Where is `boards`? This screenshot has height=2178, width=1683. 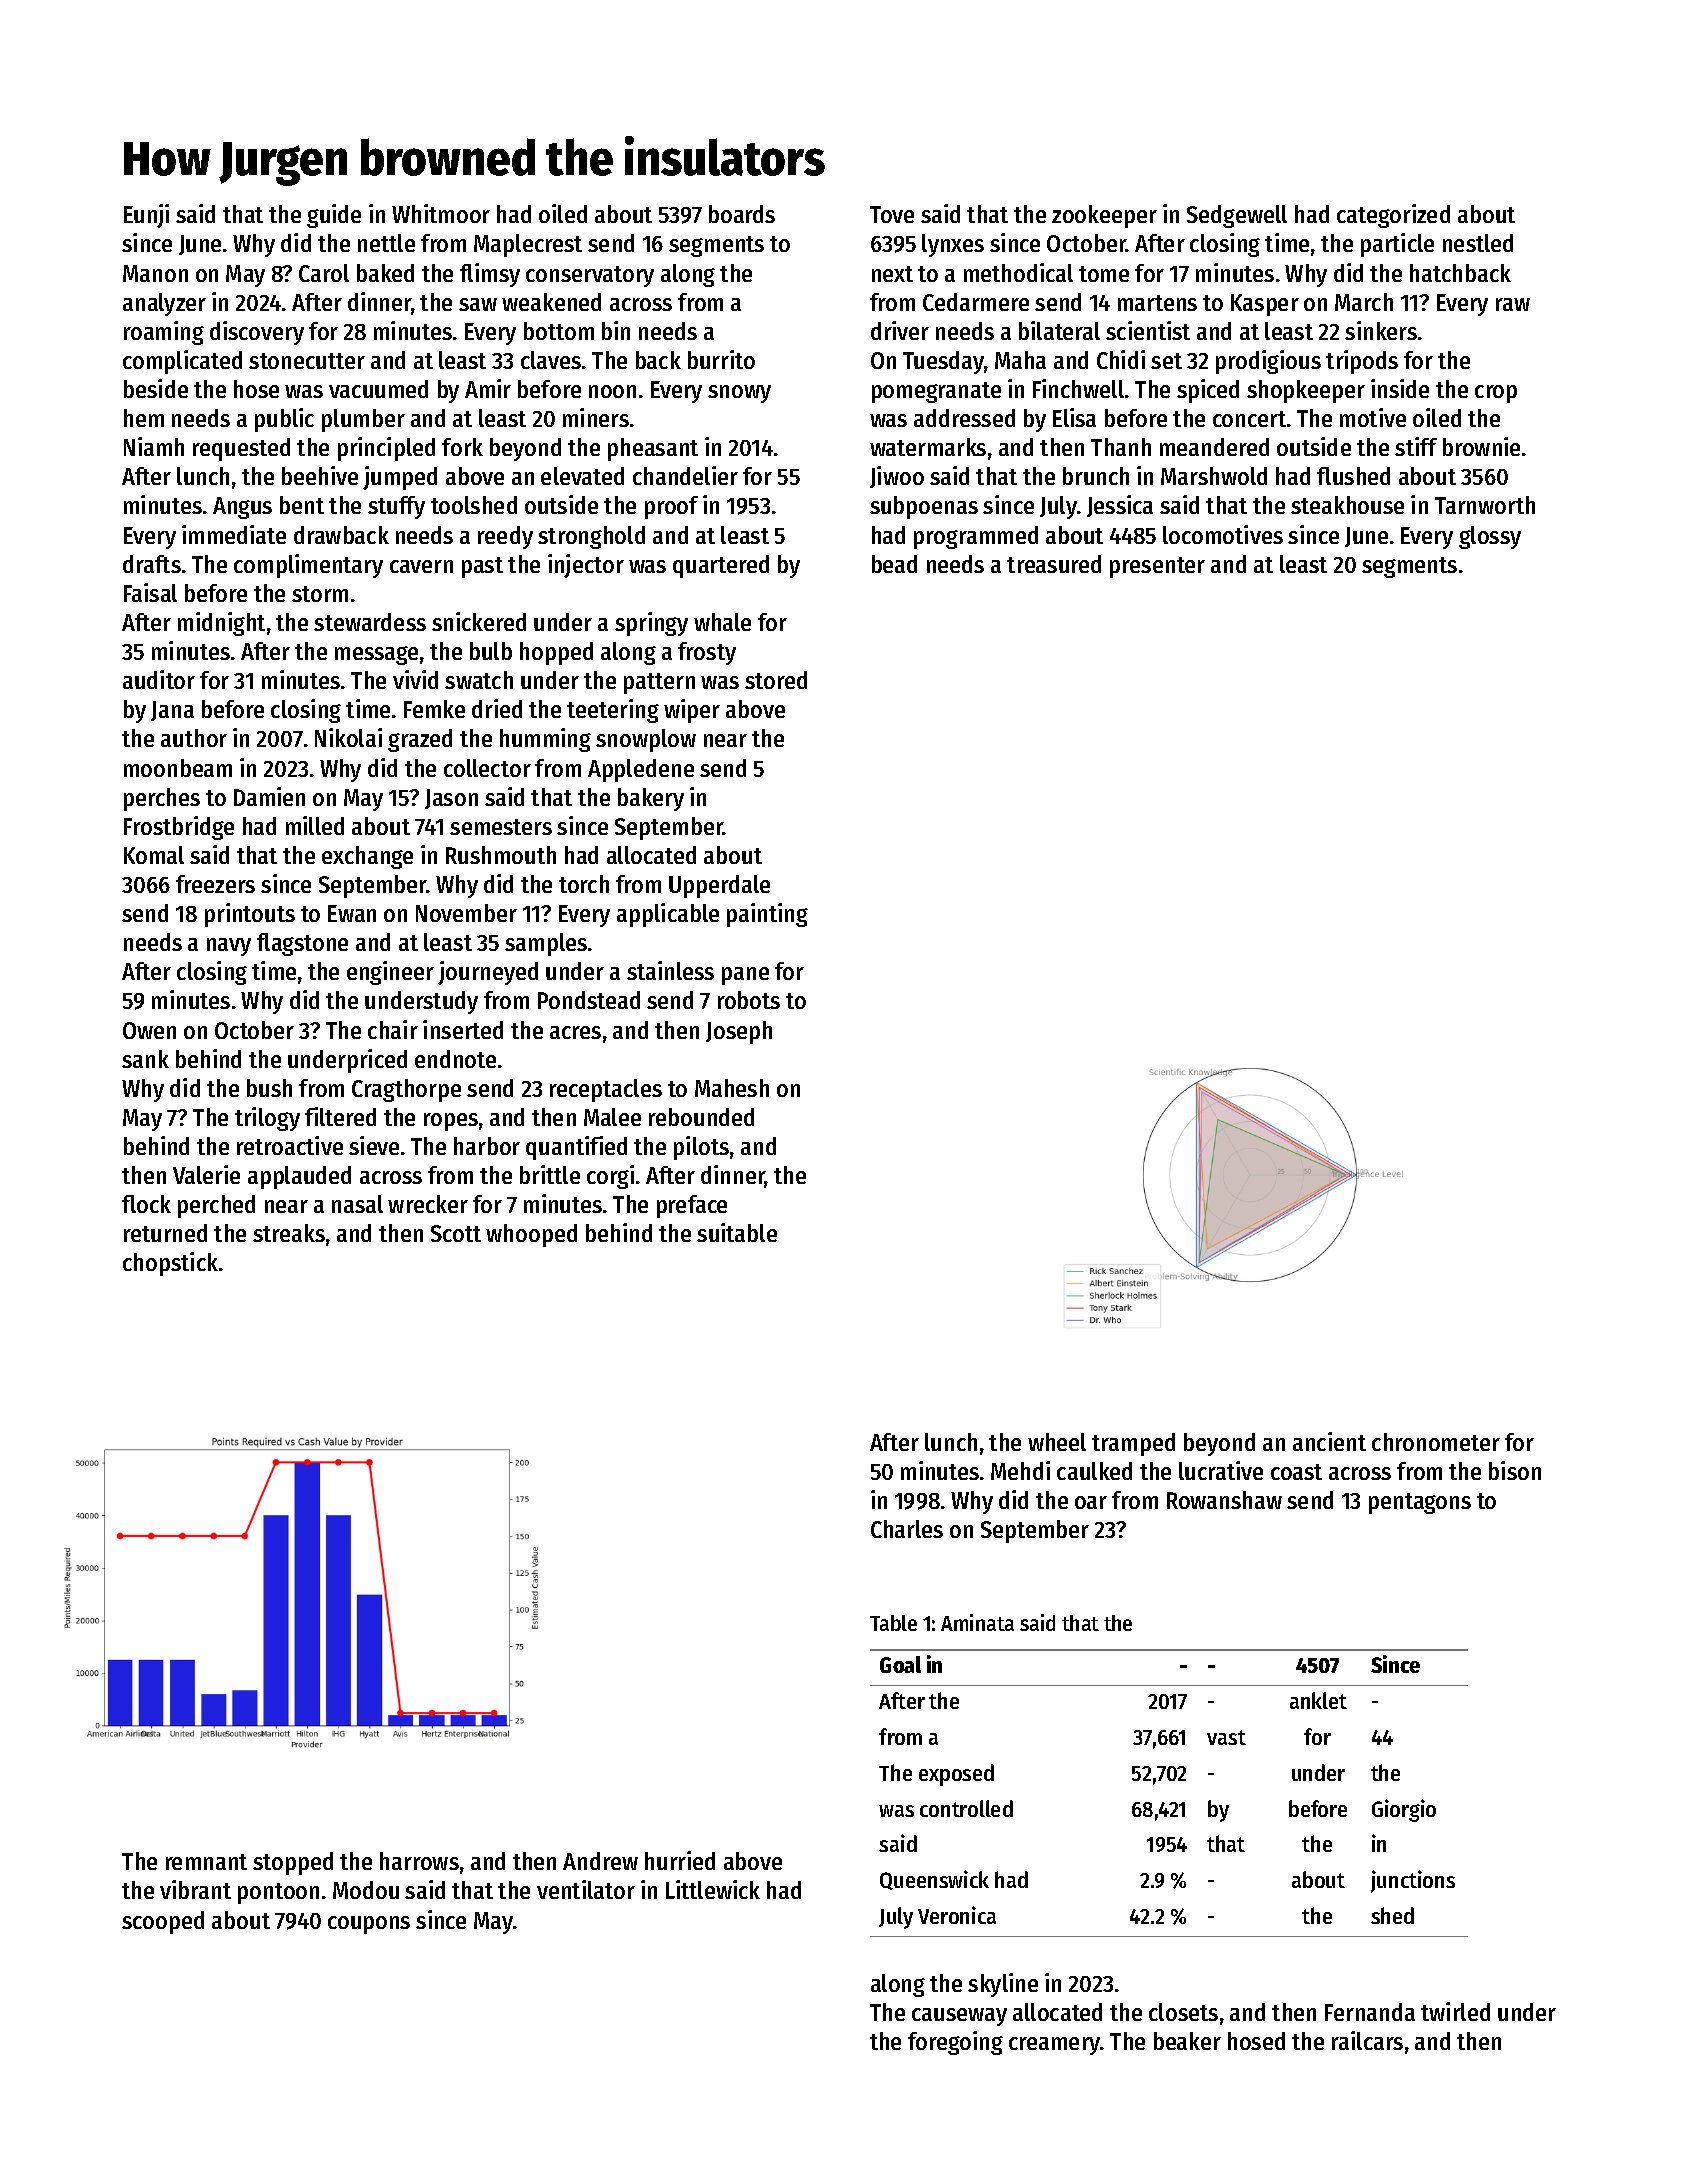 boards is located at coordinates (742, 214).
